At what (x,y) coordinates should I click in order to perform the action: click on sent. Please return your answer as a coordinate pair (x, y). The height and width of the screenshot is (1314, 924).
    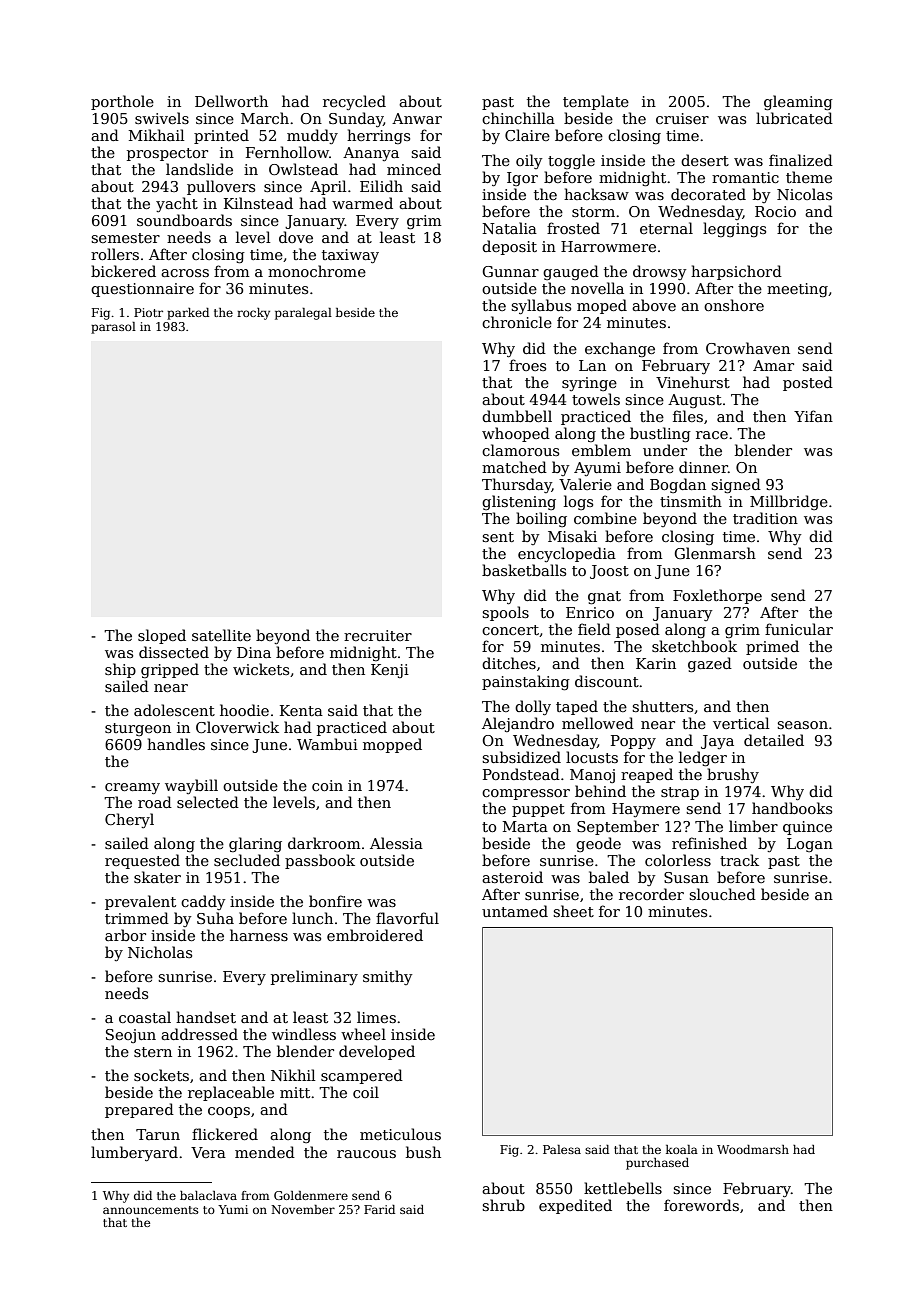
    Looking at the image, I should click on (498, 537).
